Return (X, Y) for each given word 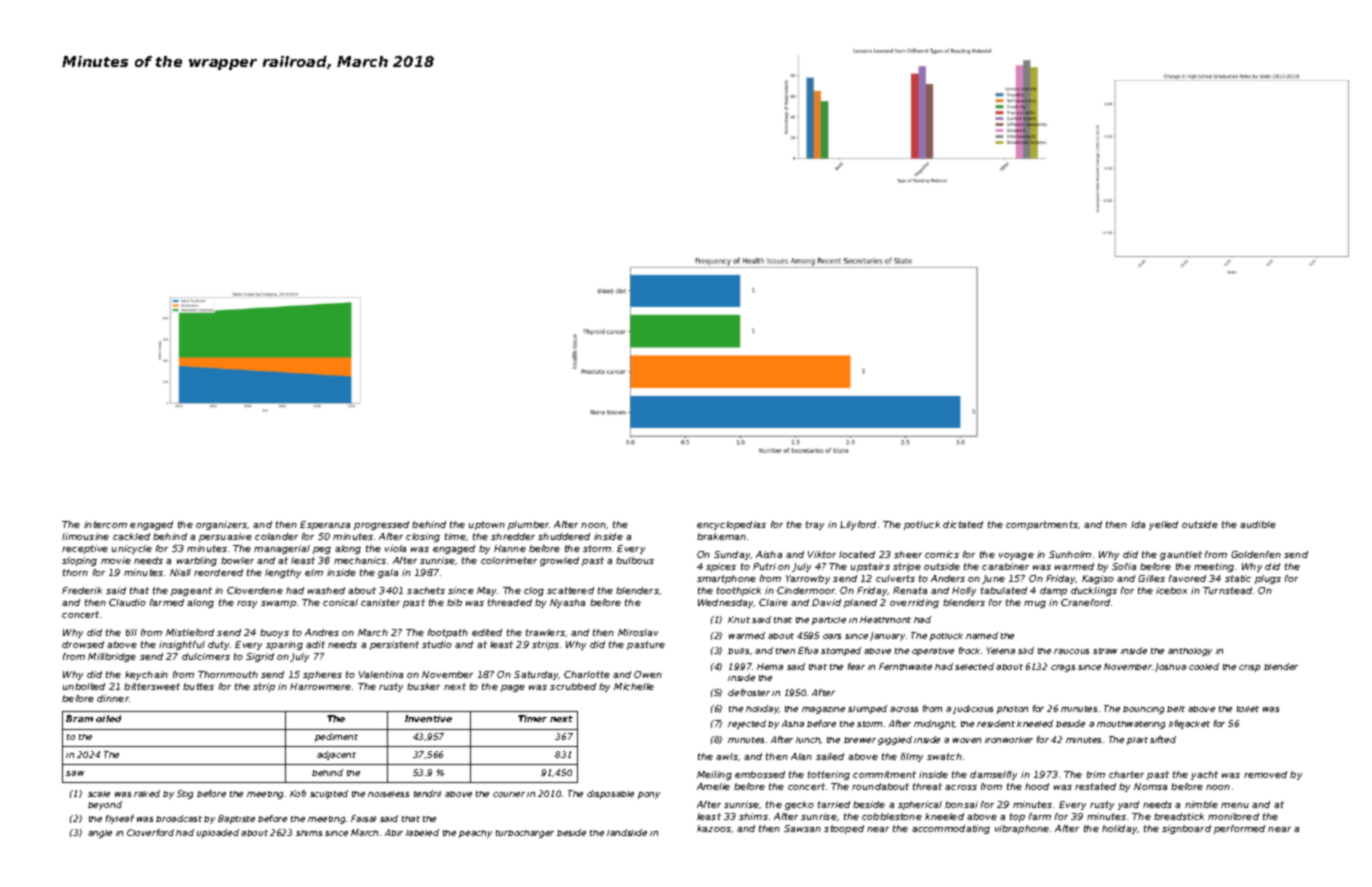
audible (1258, 524)
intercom (105, 524)
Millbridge (112, 657)
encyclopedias (731, 525)
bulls (738, 651)
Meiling (714, 775)
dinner (113, 698)
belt (1176, 709)
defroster (749, 692)
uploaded (218, 833)
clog (534, 591)
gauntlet (1181, 555)
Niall (180, 572)
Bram (79, 718)
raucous (1071, 651)
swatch (944, 756)
